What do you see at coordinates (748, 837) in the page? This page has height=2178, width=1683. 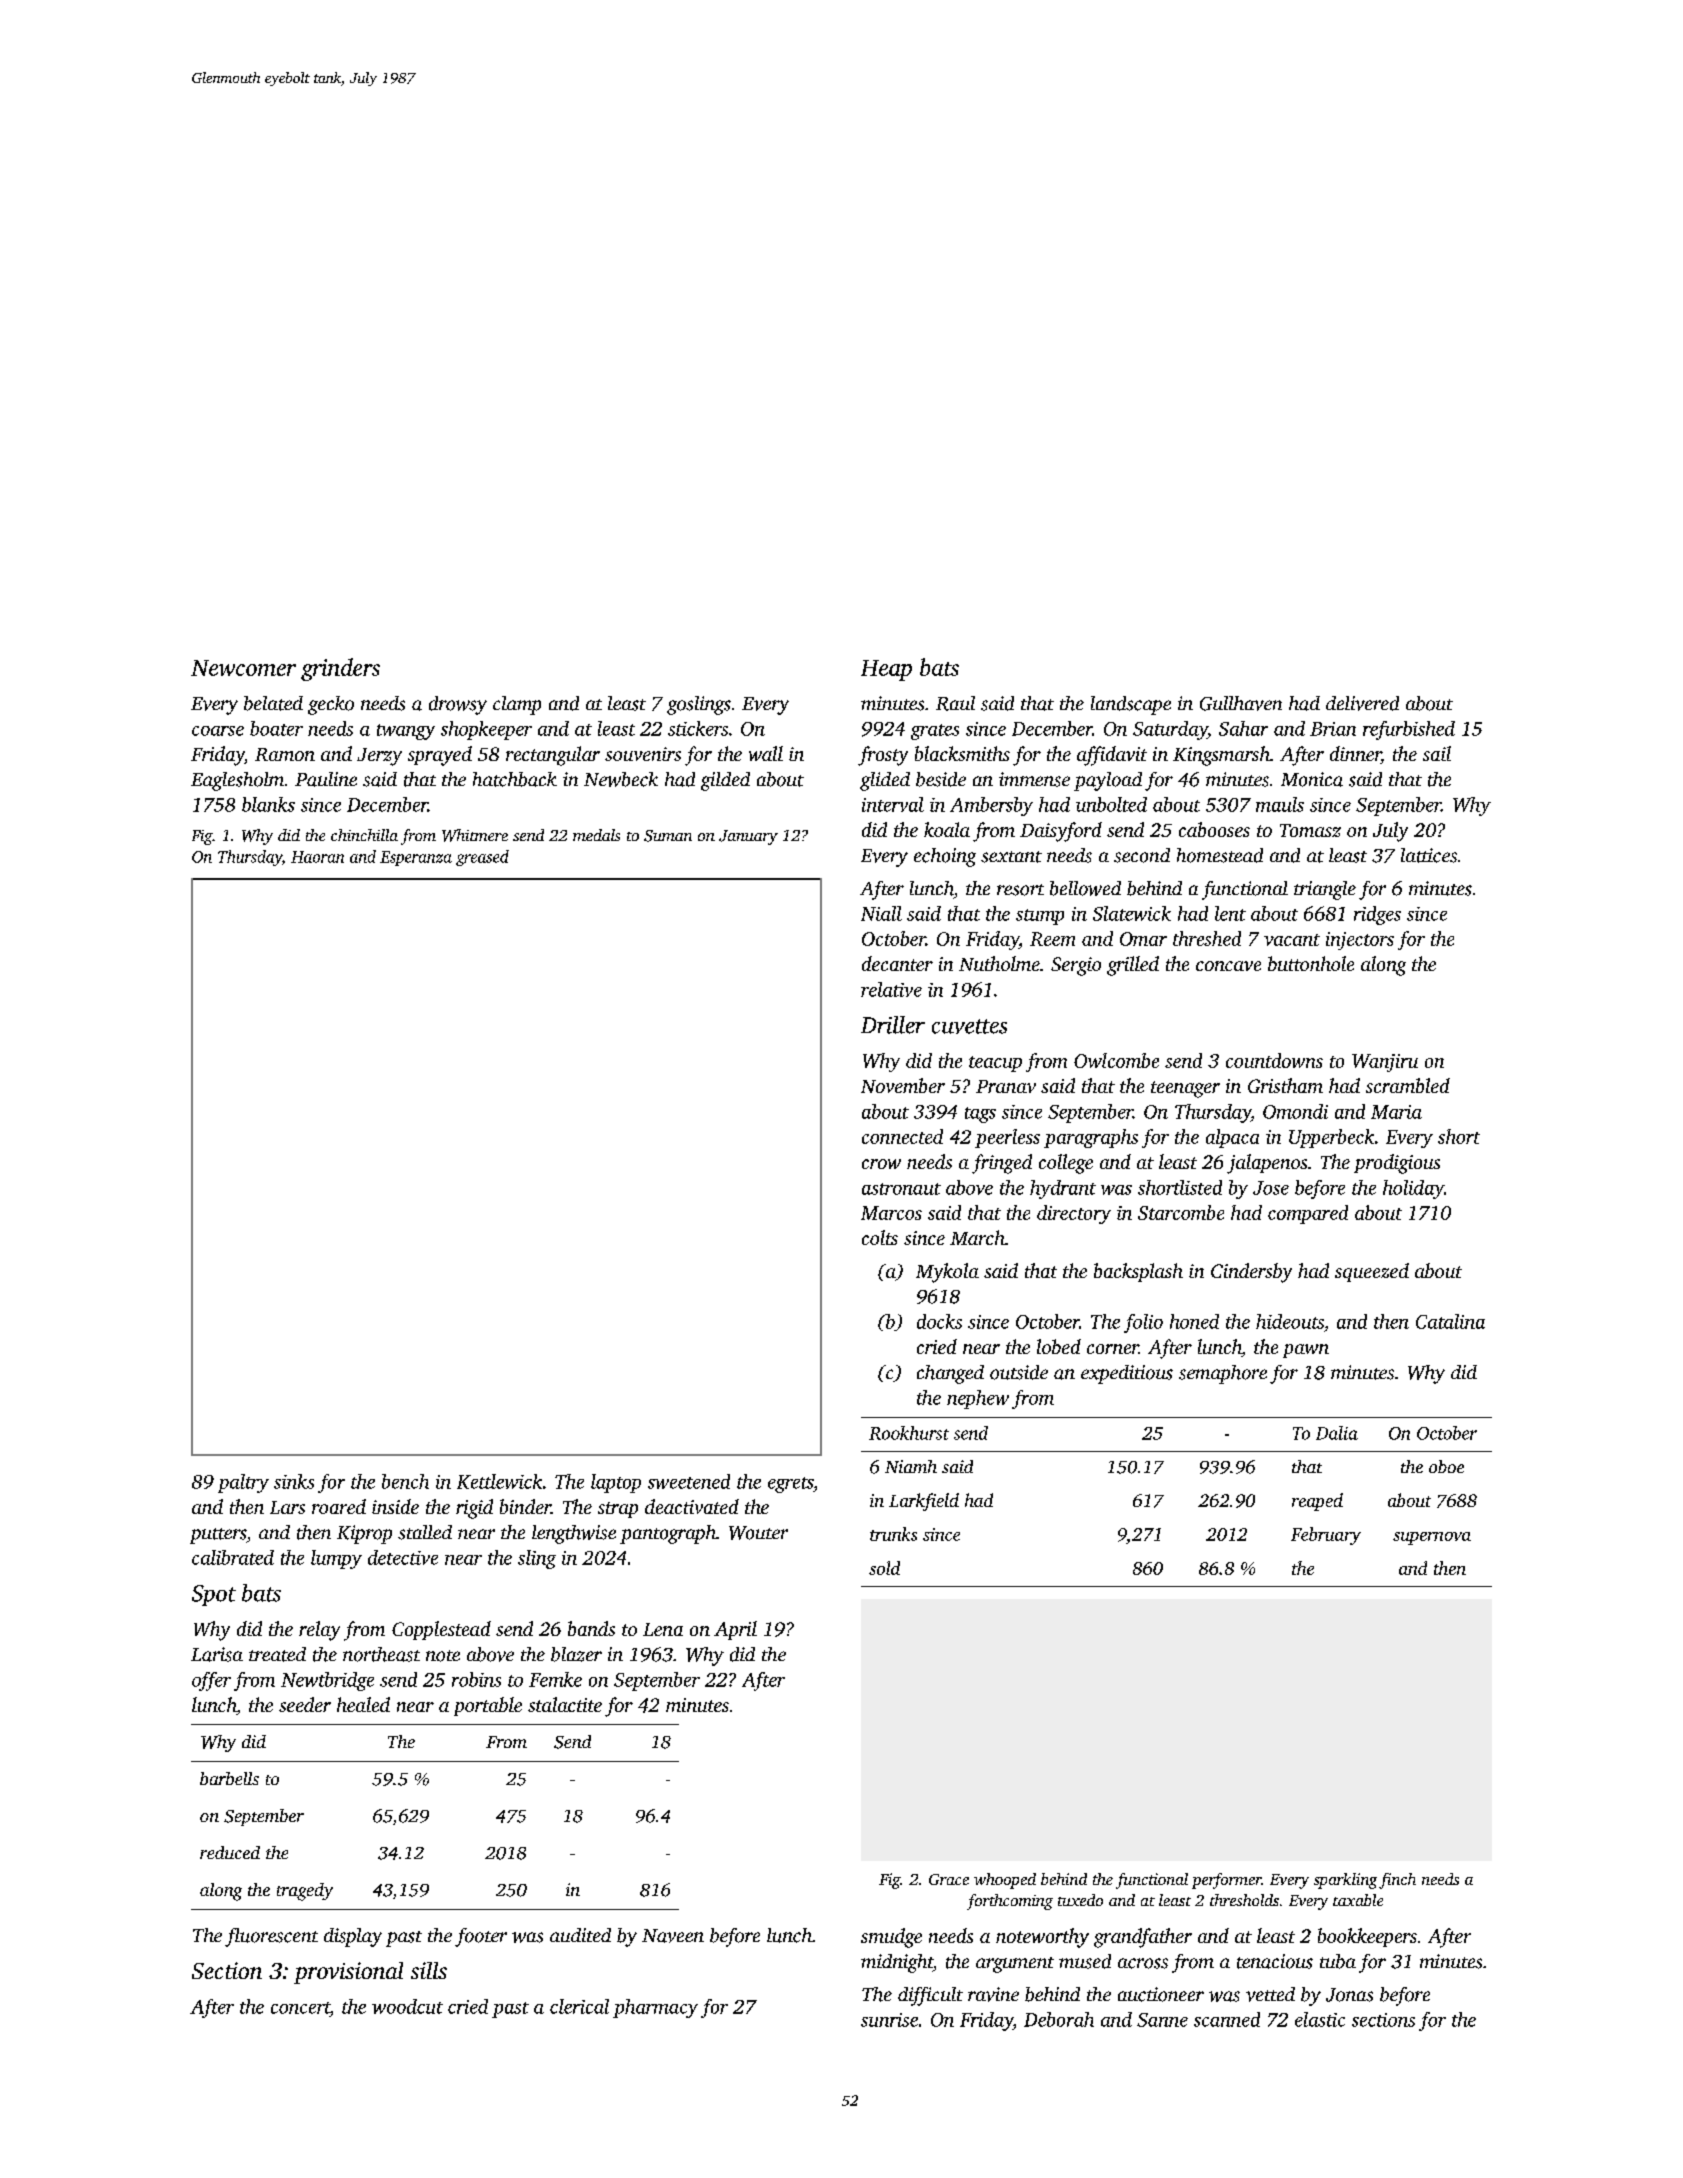 I see `January` at bounding box center [748, 837].
